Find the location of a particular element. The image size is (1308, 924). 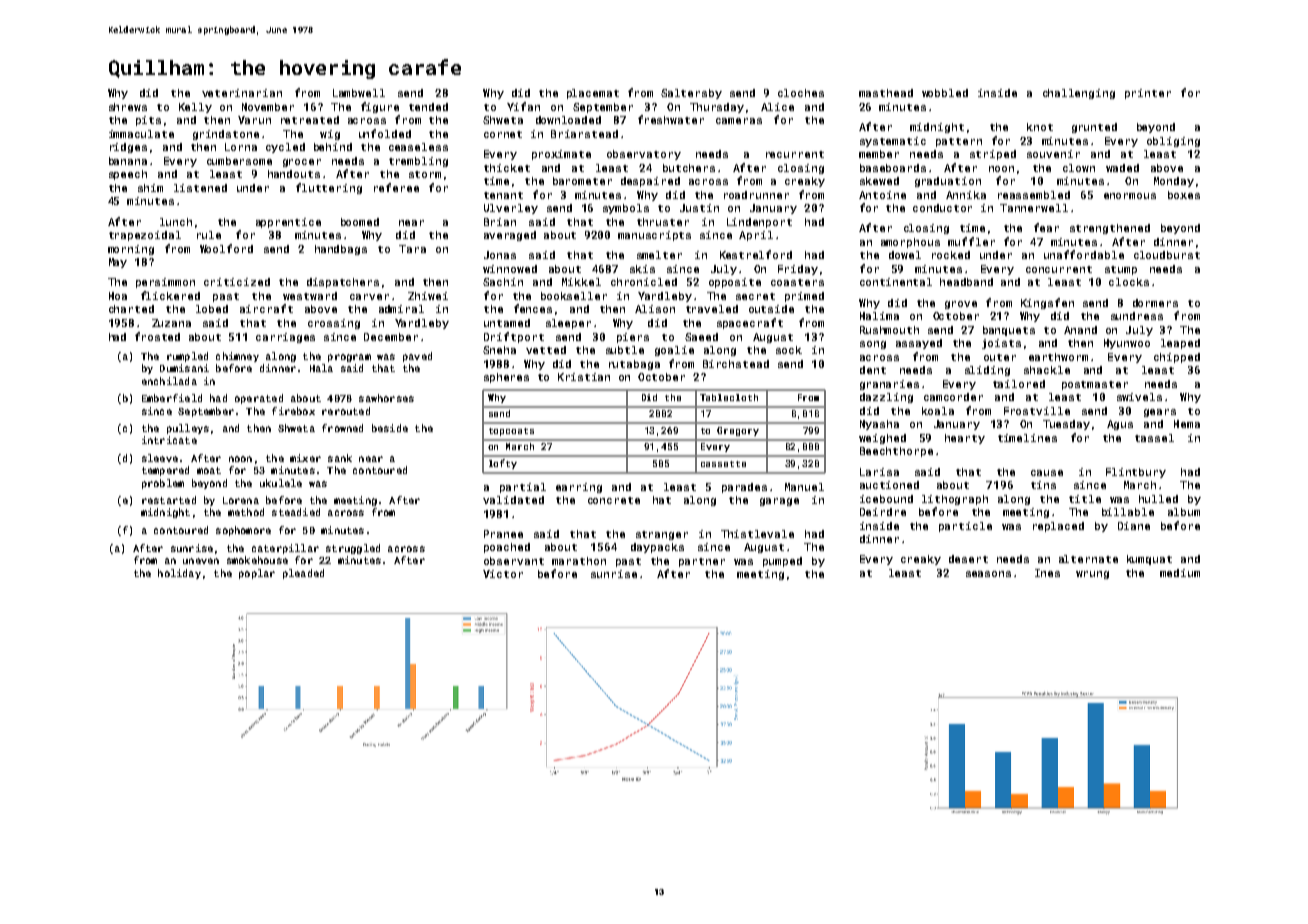

printer is located at coordinates (1148, 94).
